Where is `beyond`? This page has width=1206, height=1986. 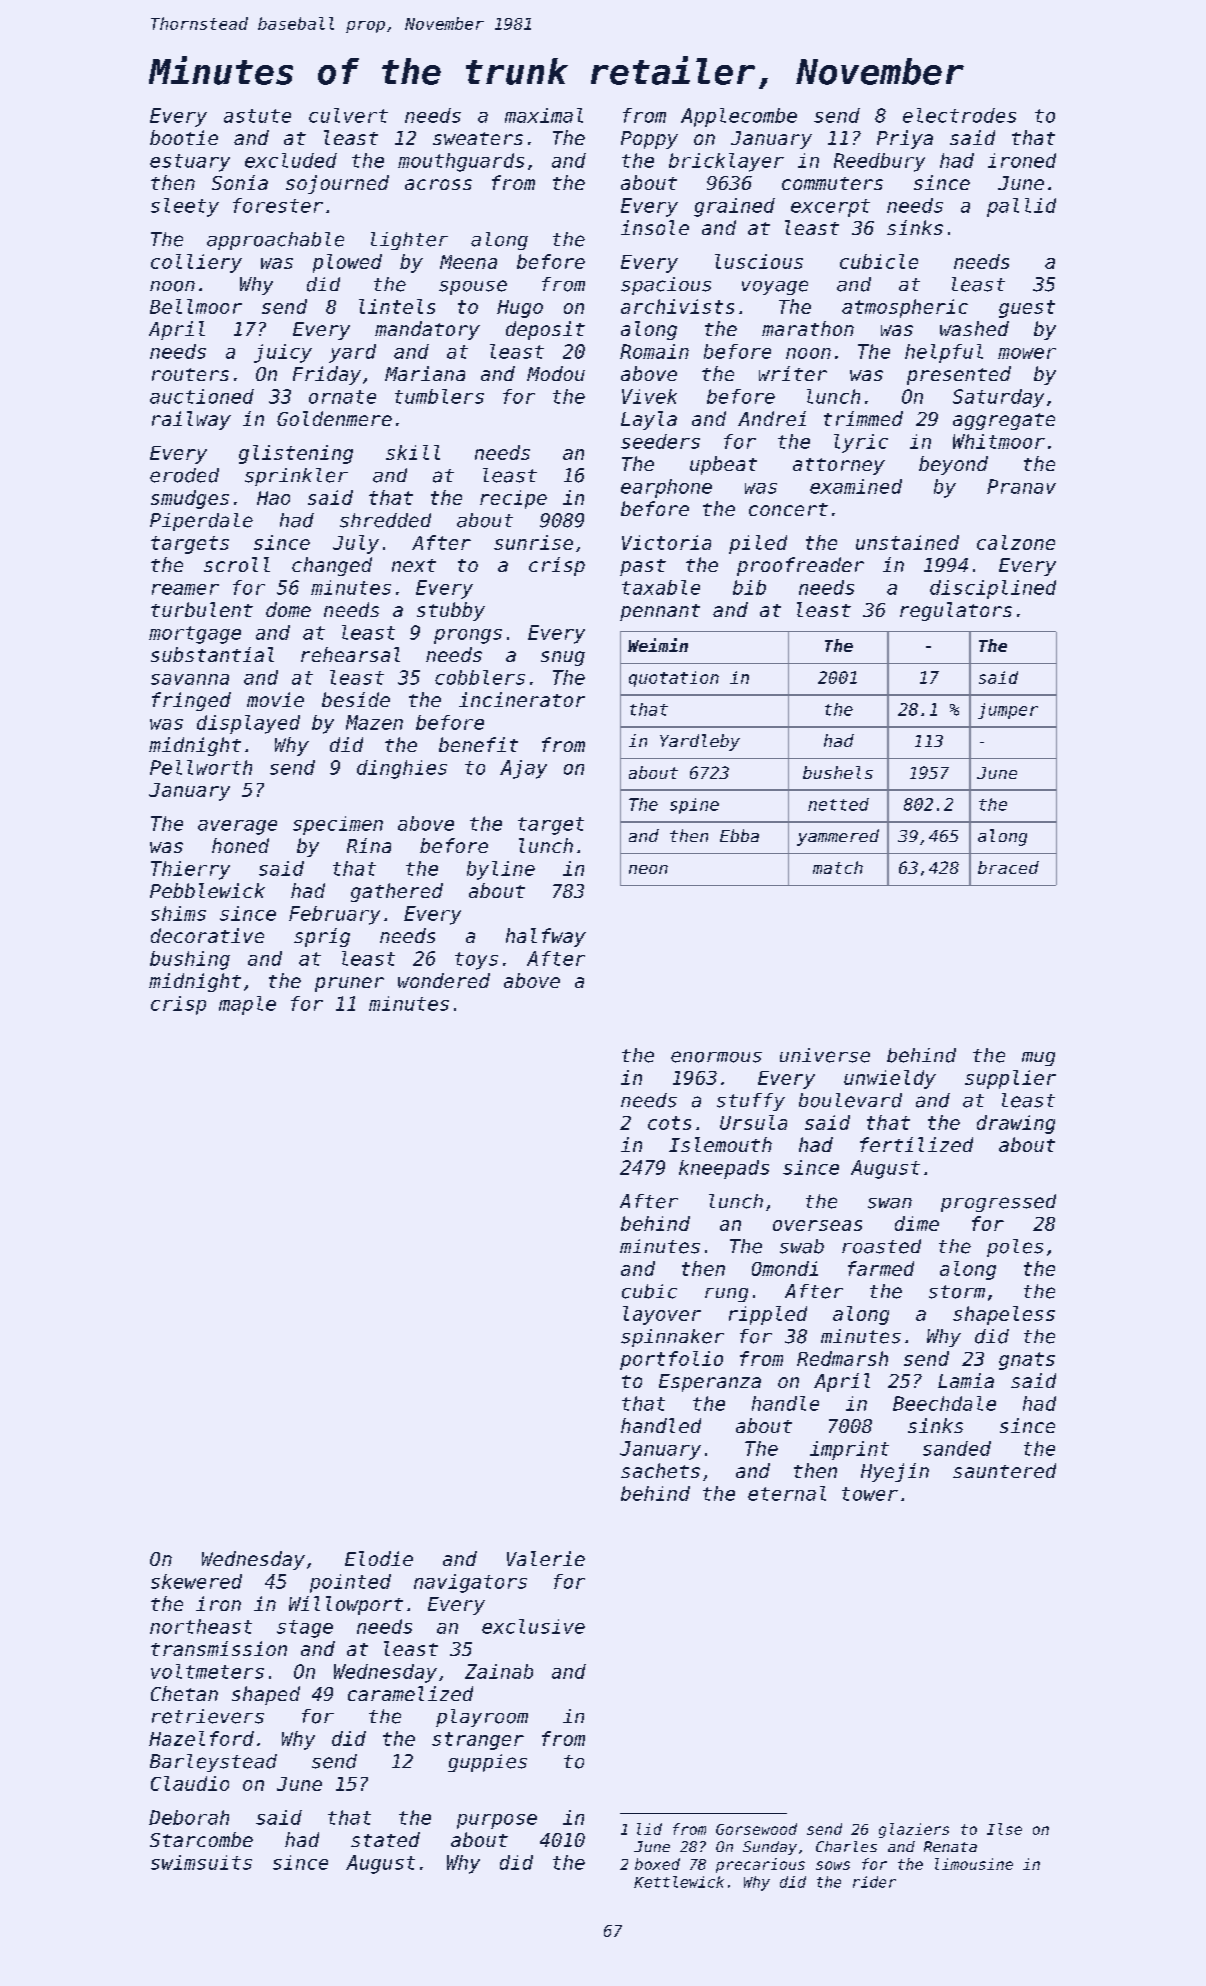 beyond is located at coordinates (953, 465).
